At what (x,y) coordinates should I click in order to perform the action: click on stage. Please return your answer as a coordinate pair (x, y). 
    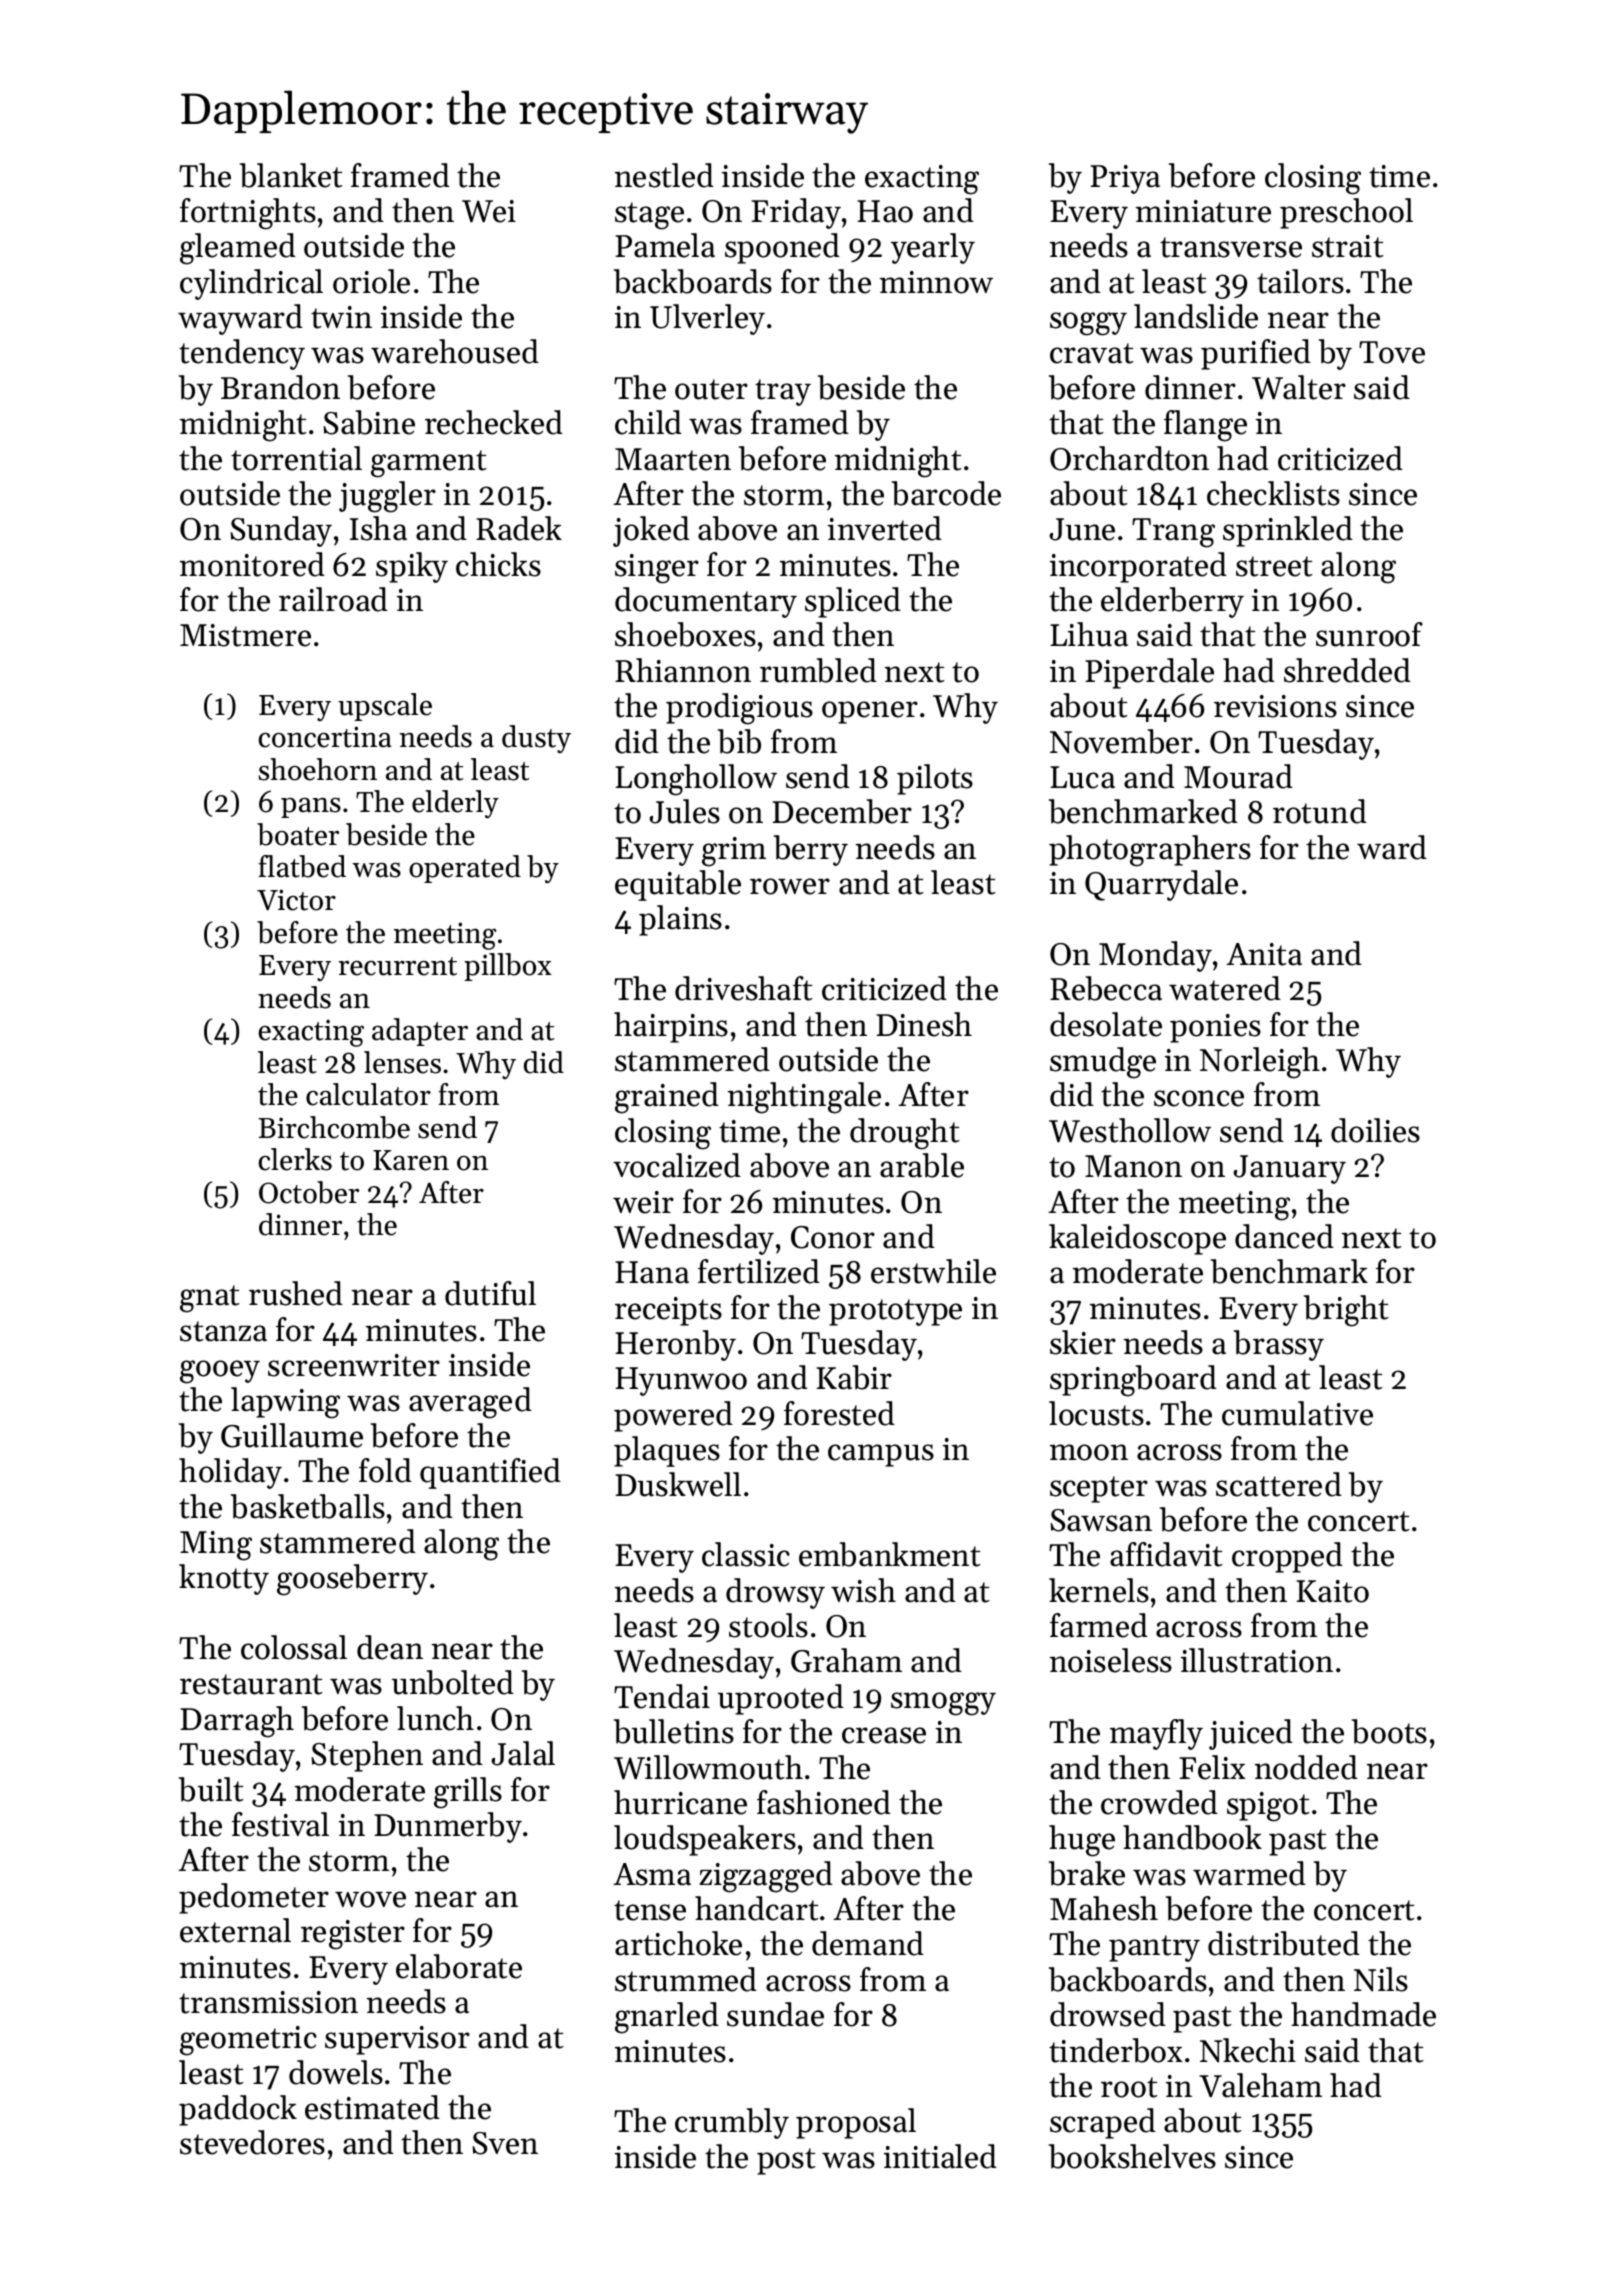
    Looking at the image, I should click on (649, 216).
